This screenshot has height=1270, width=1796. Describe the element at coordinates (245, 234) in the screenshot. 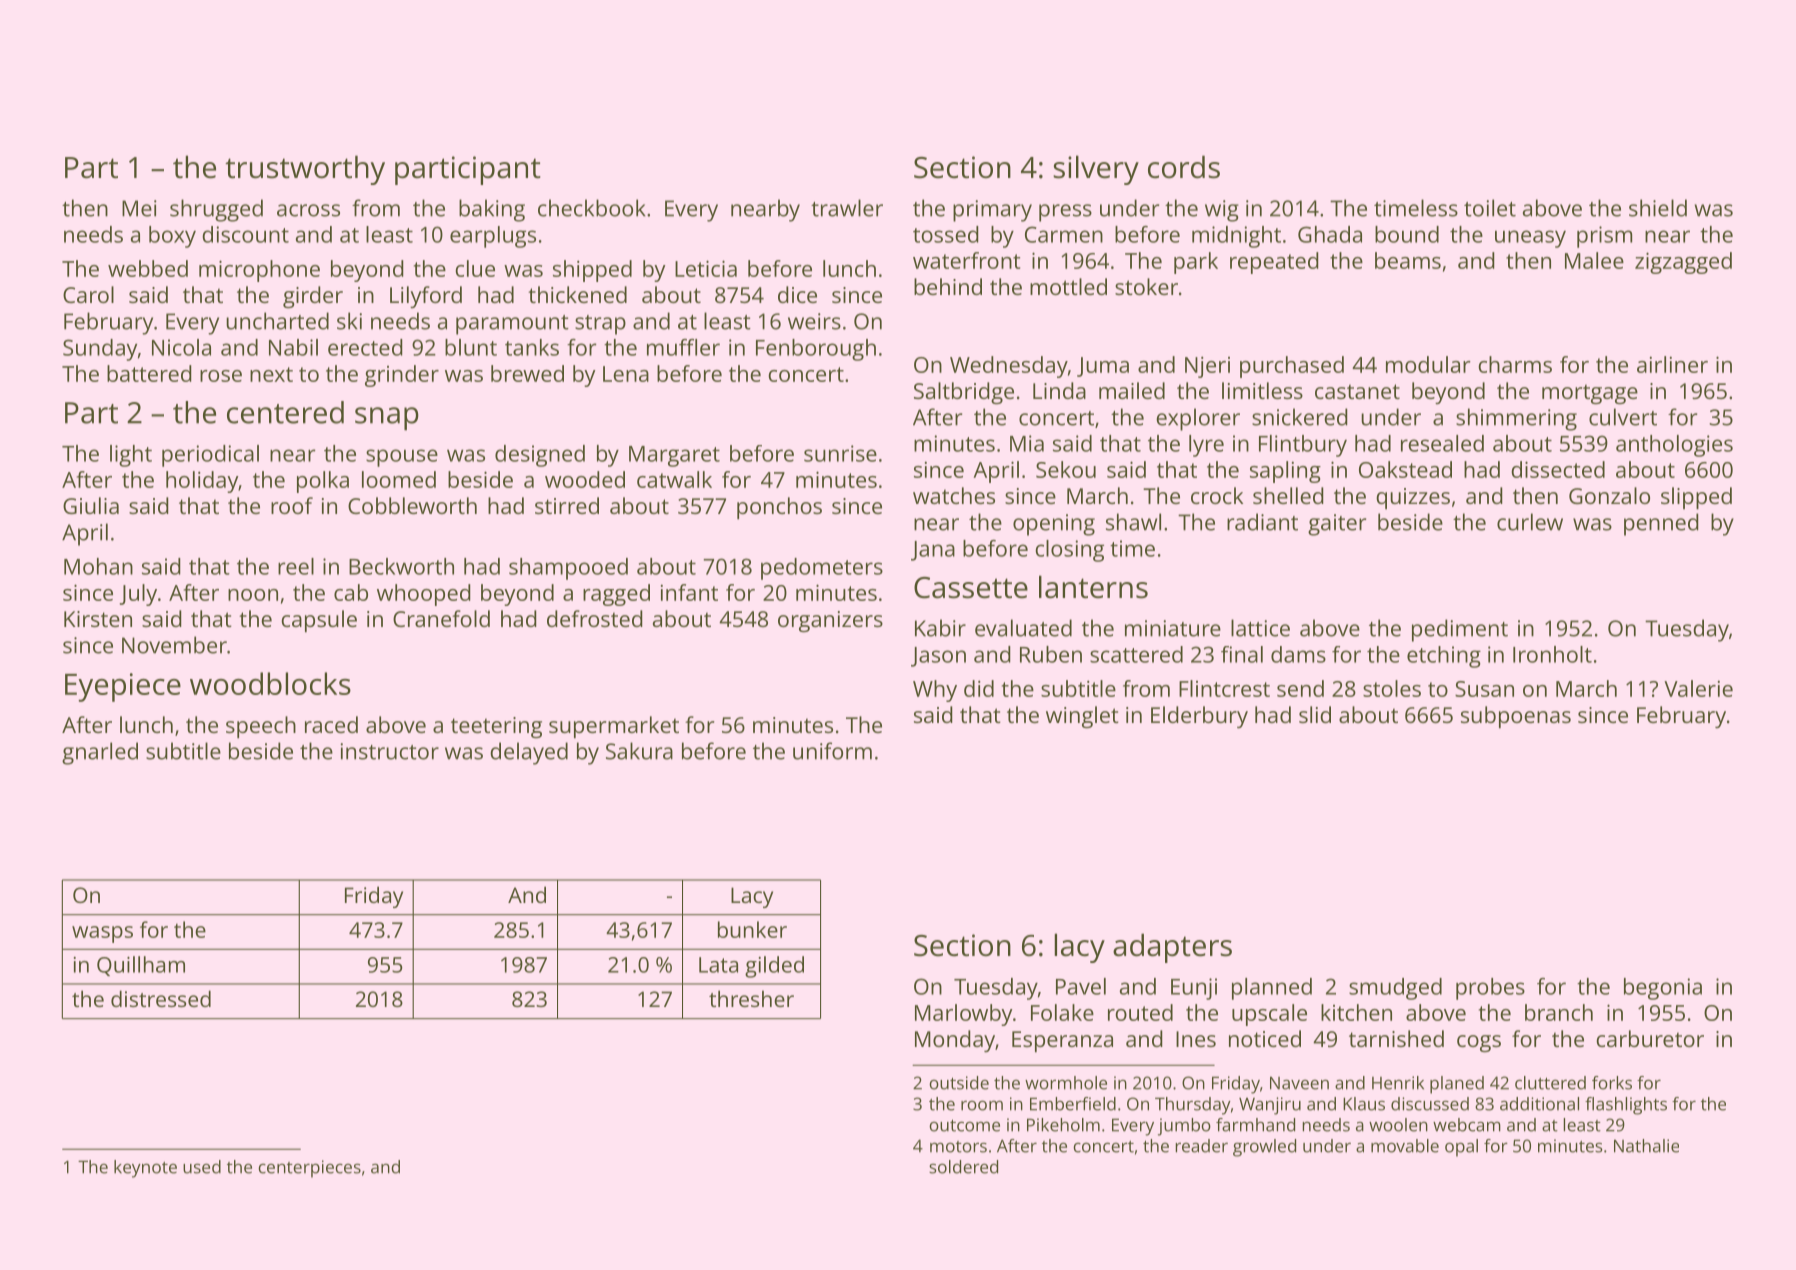

I see `discount` at that location.
